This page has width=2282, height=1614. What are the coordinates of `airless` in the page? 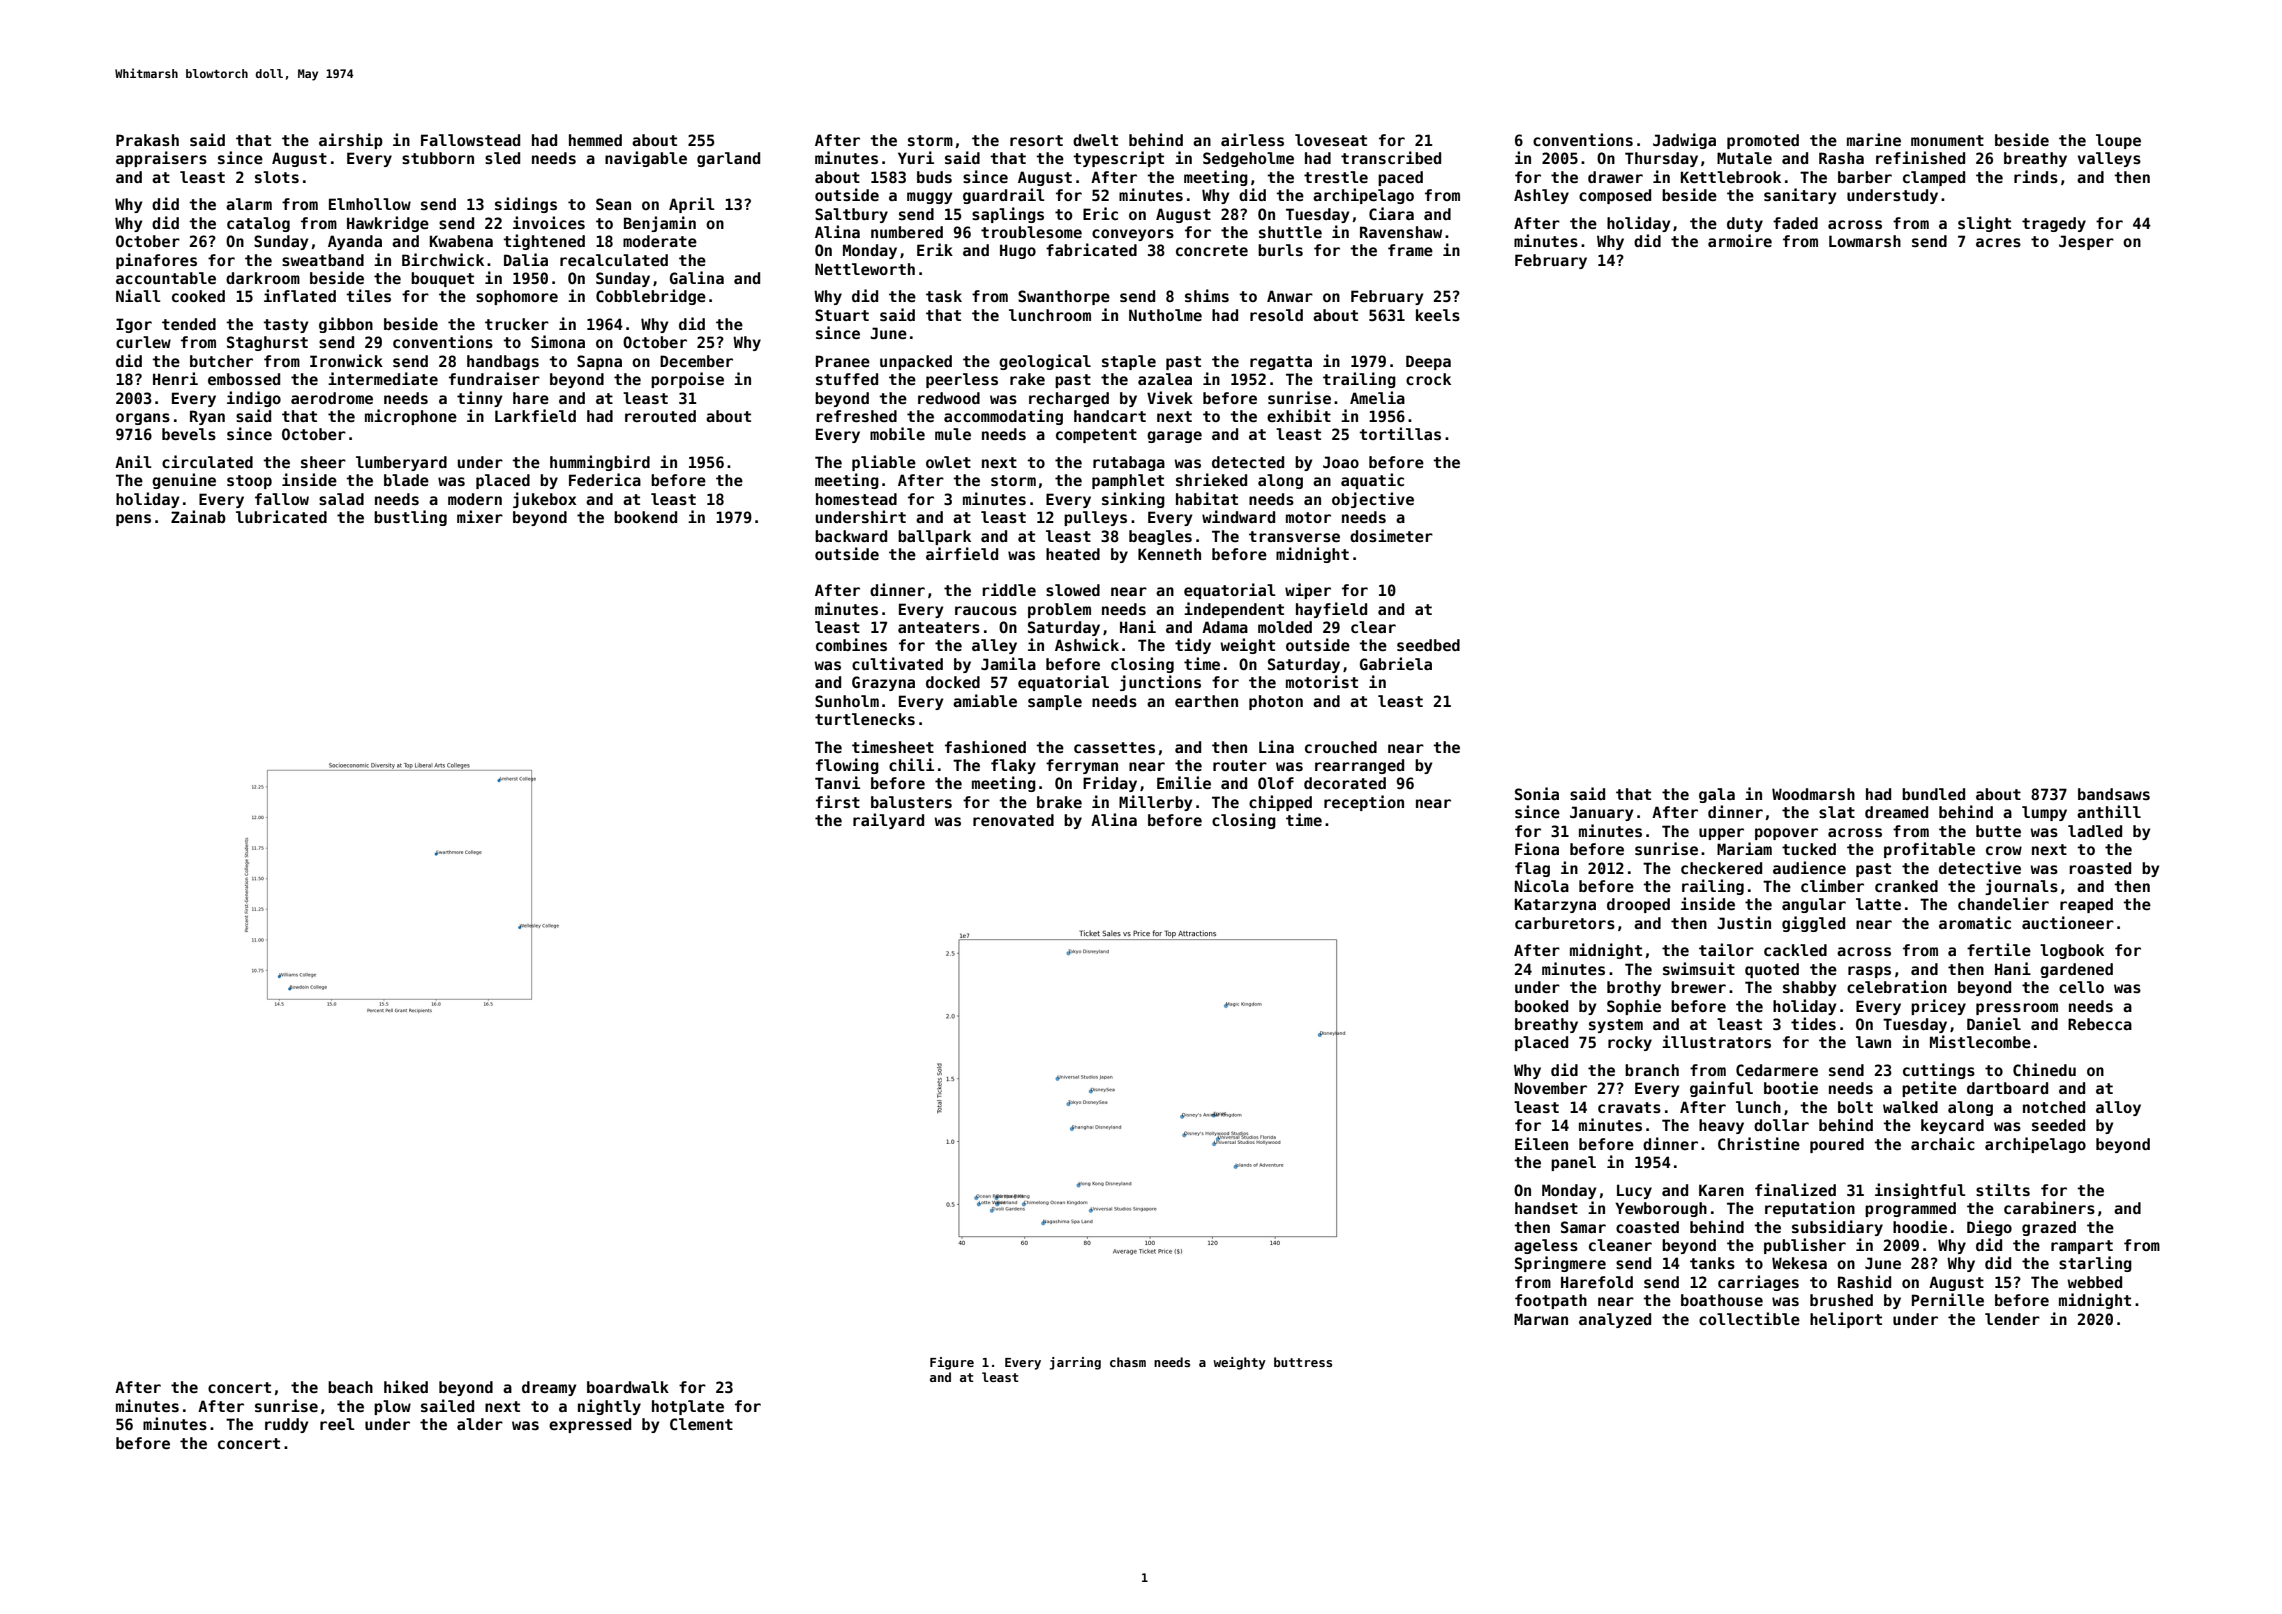 It's located at (1252, 139).
